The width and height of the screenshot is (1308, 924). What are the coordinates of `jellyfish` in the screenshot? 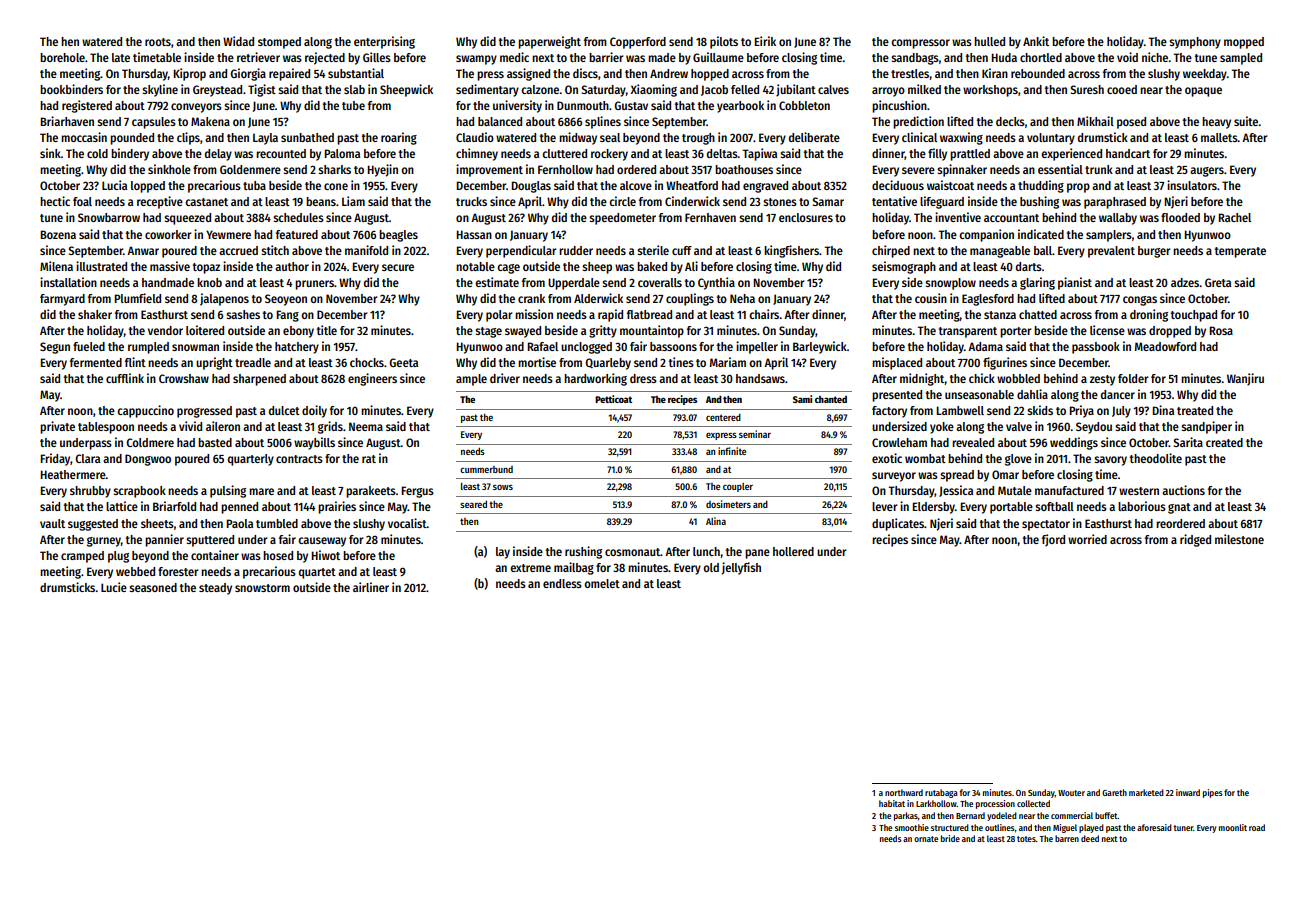 It's located at (741, 568).
